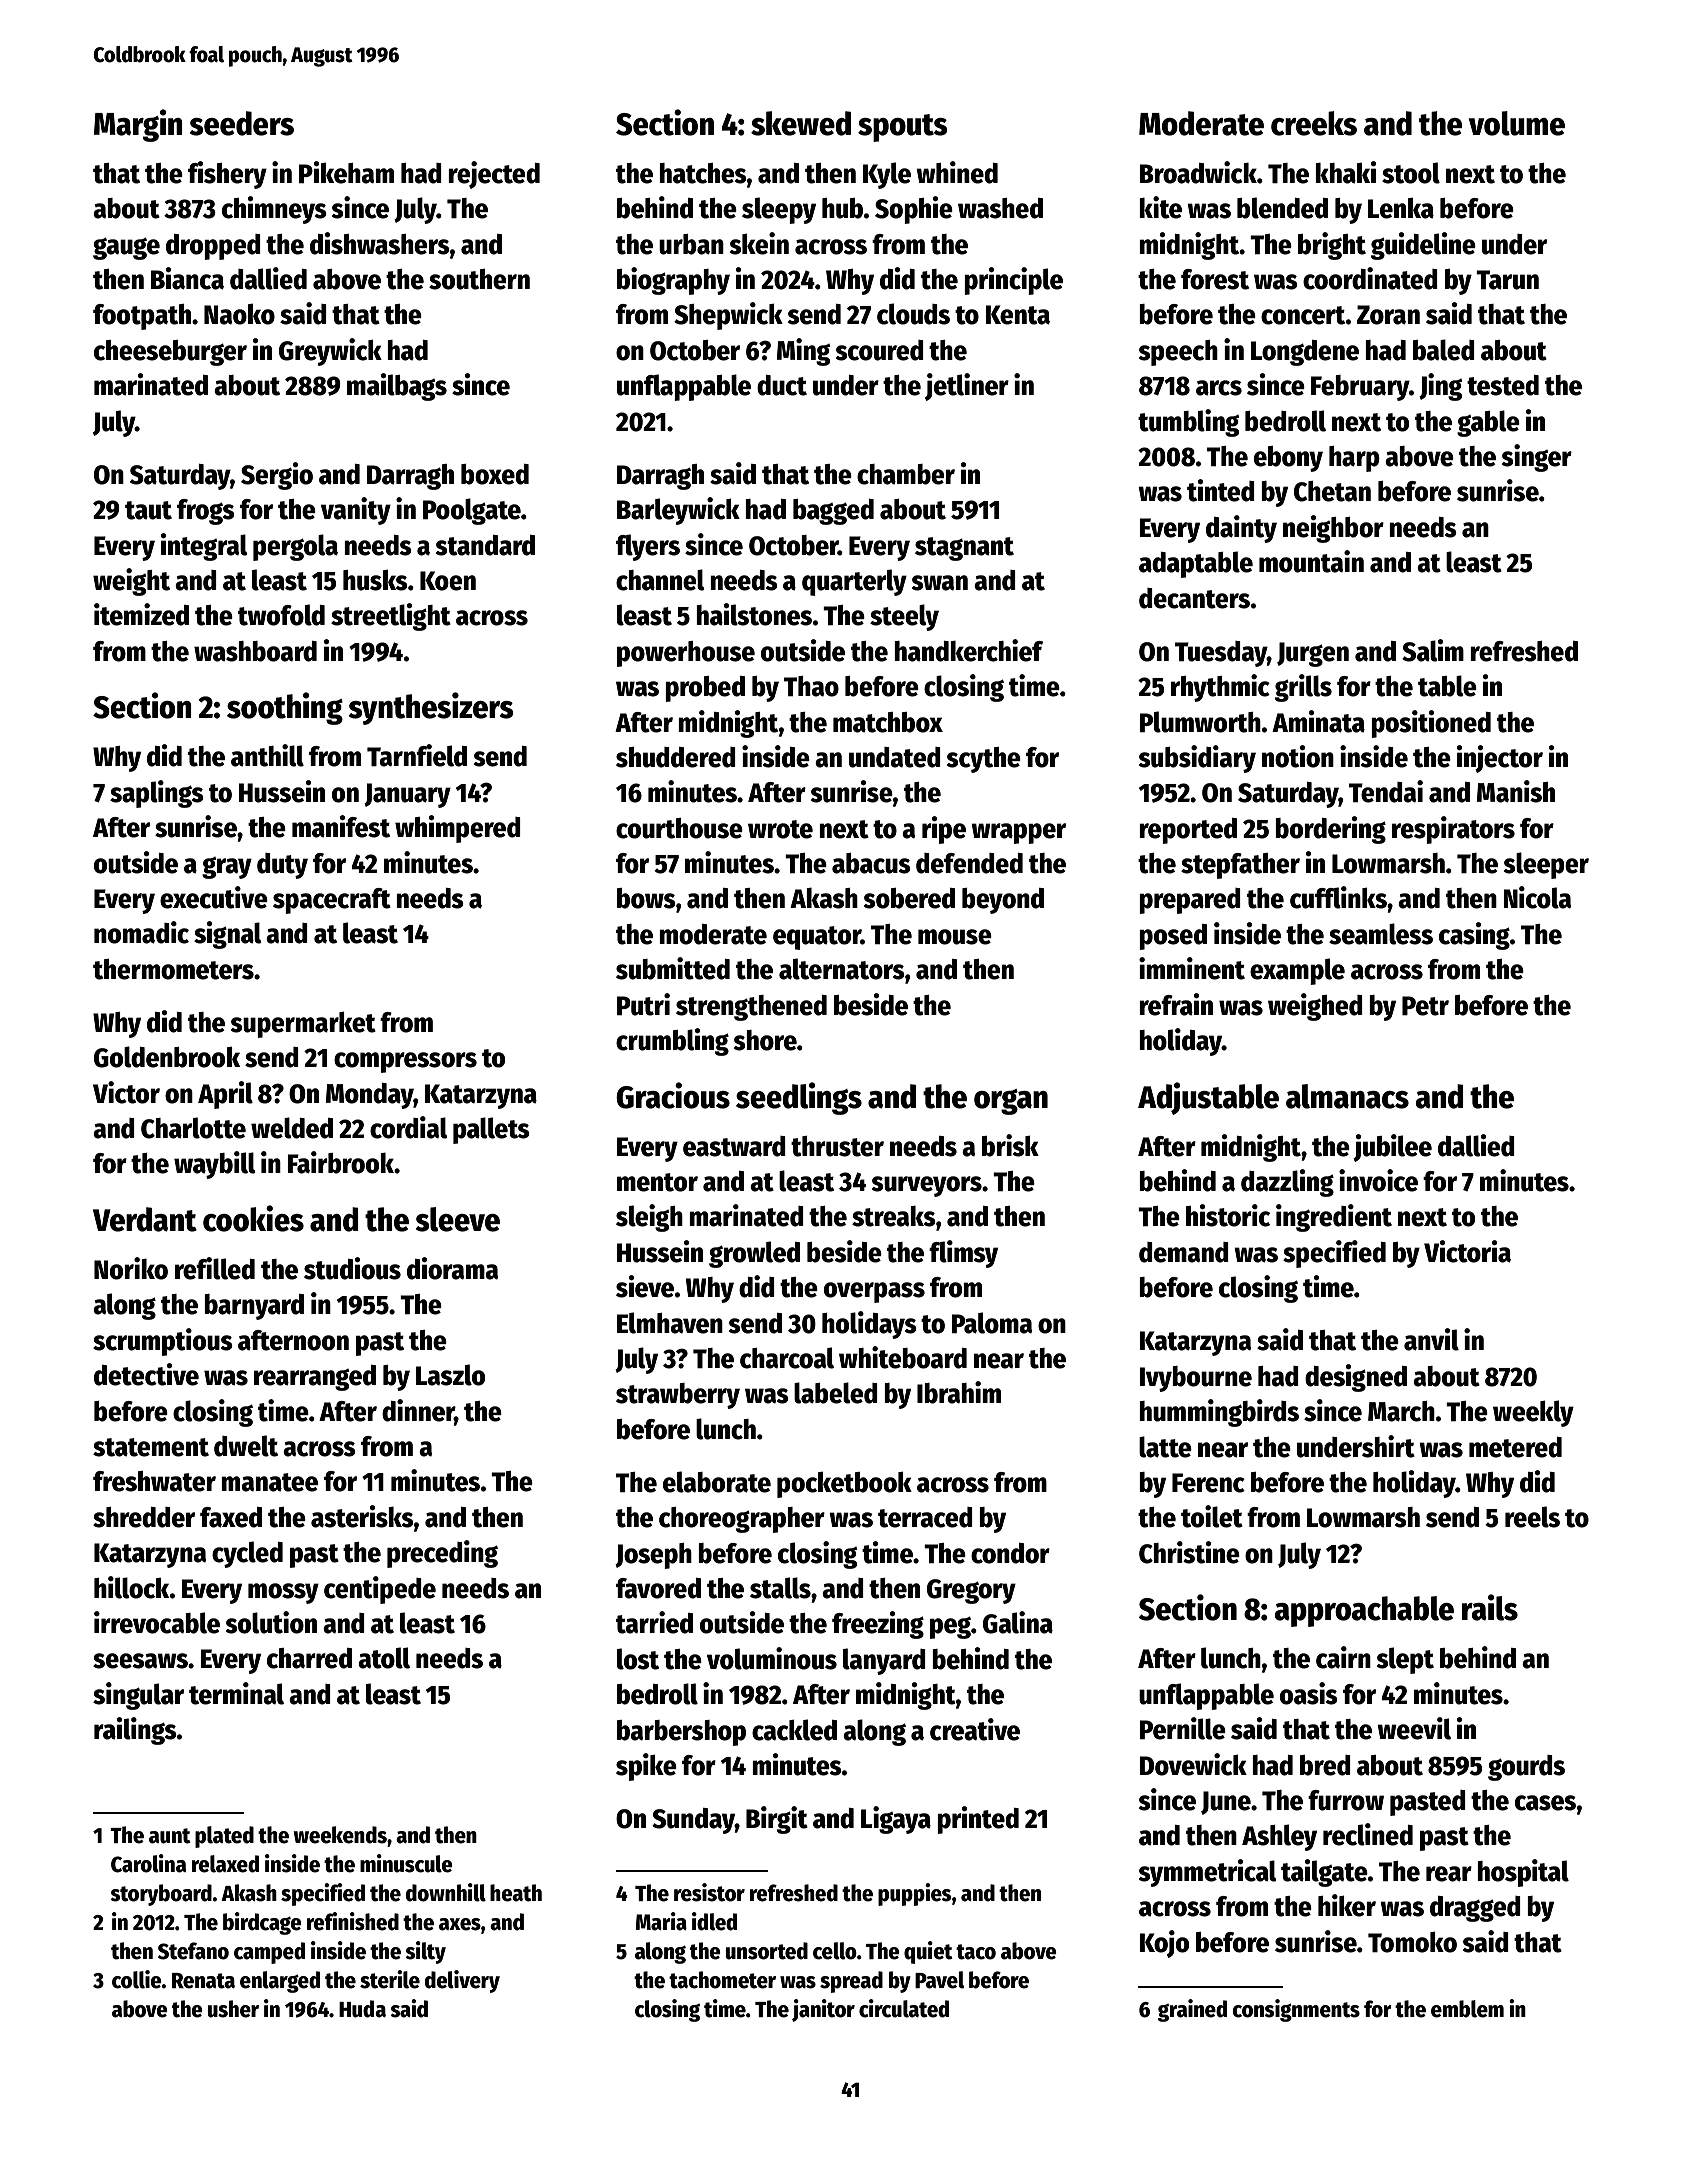 The width and height of the image is (1683, 2178). Describe the element at coordinates (1018, 833) in the image. I see `wrapper` at that location.
